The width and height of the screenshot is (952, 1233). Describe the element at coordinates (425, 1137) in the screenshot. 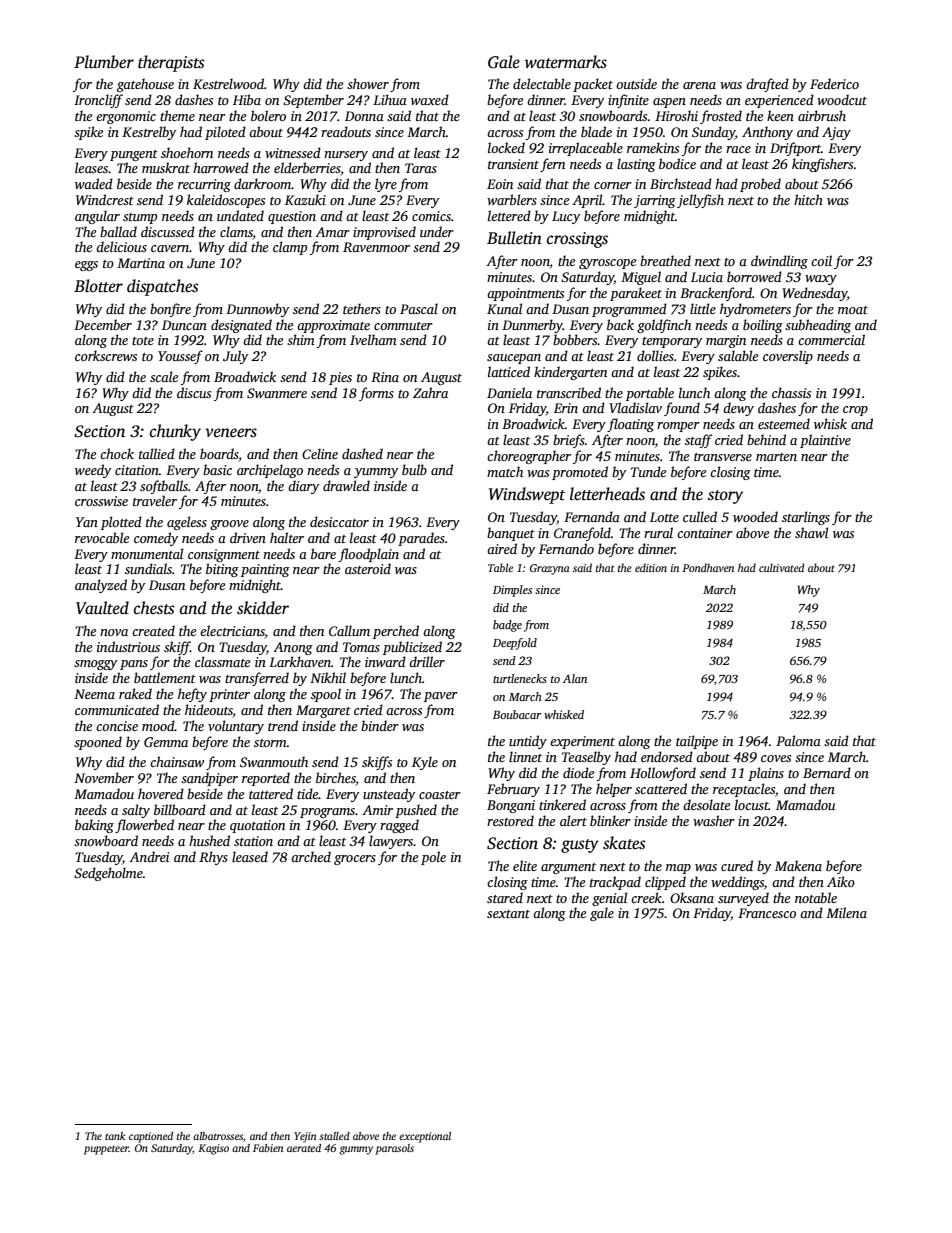

I see `exceptional` at that location.
